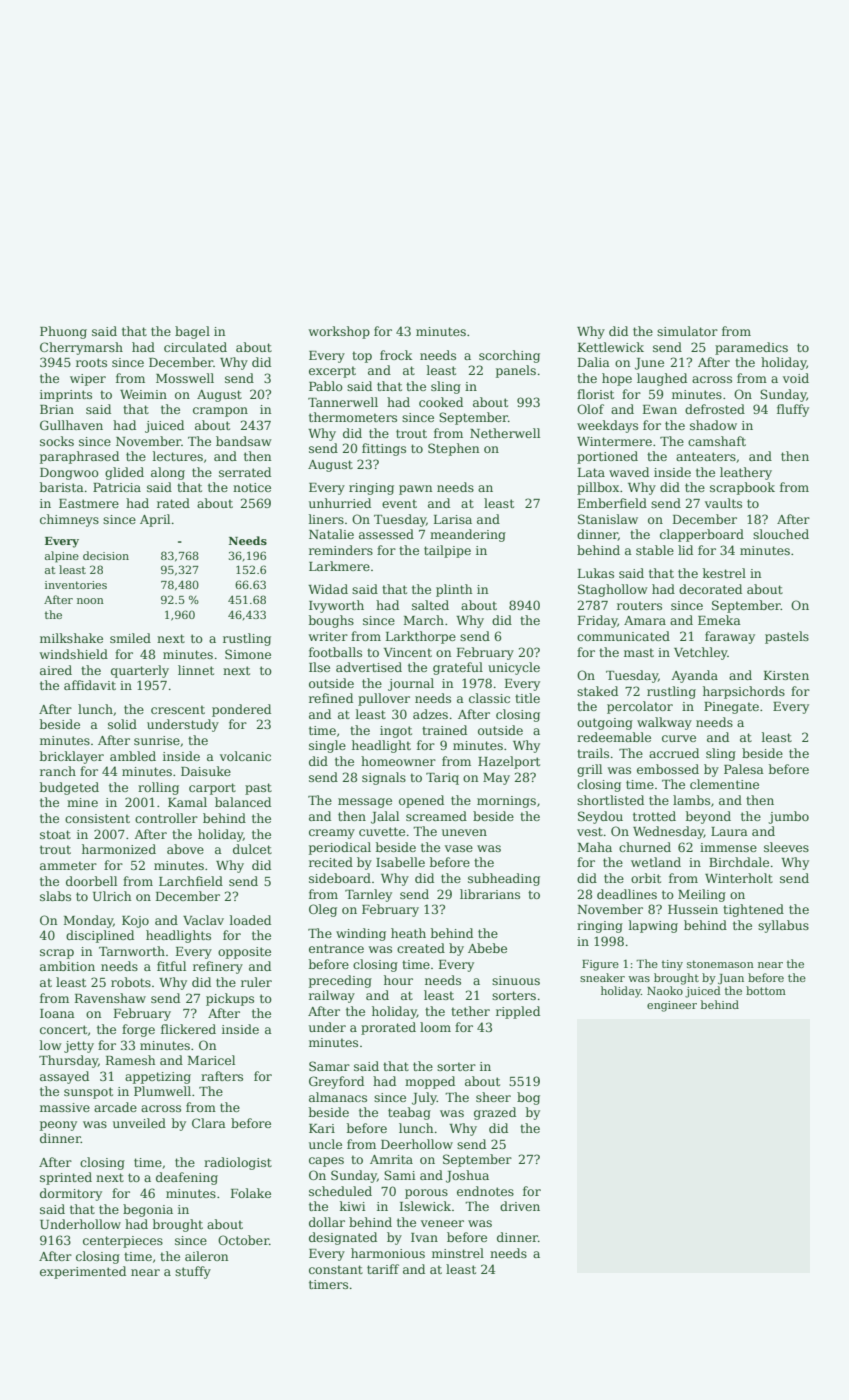  What do you see at coordinates (192, 332) in the page?
I see `bagel` at bounding box center [192, 332].
